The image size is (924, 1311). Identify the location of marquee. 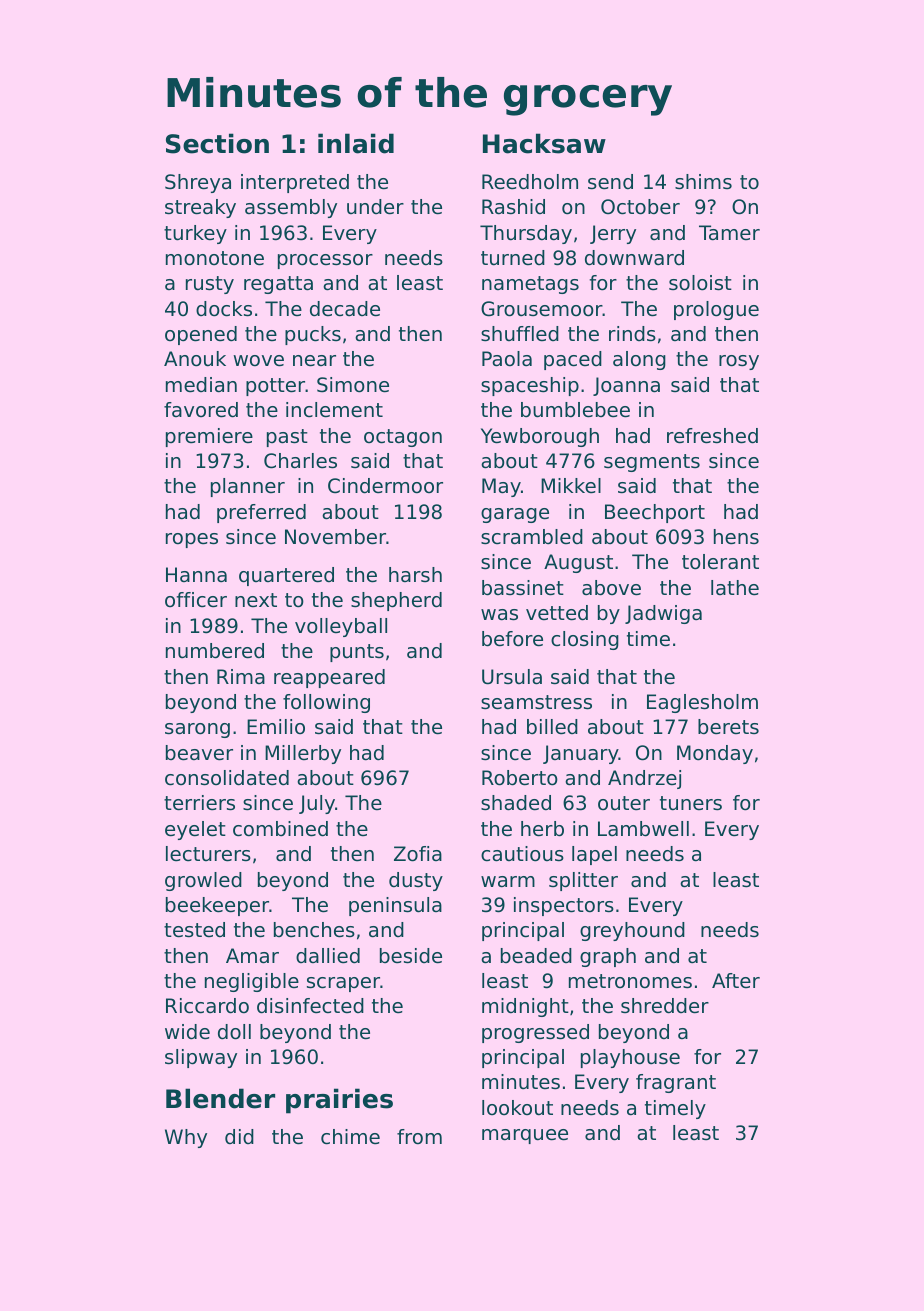
(525, 1136).
